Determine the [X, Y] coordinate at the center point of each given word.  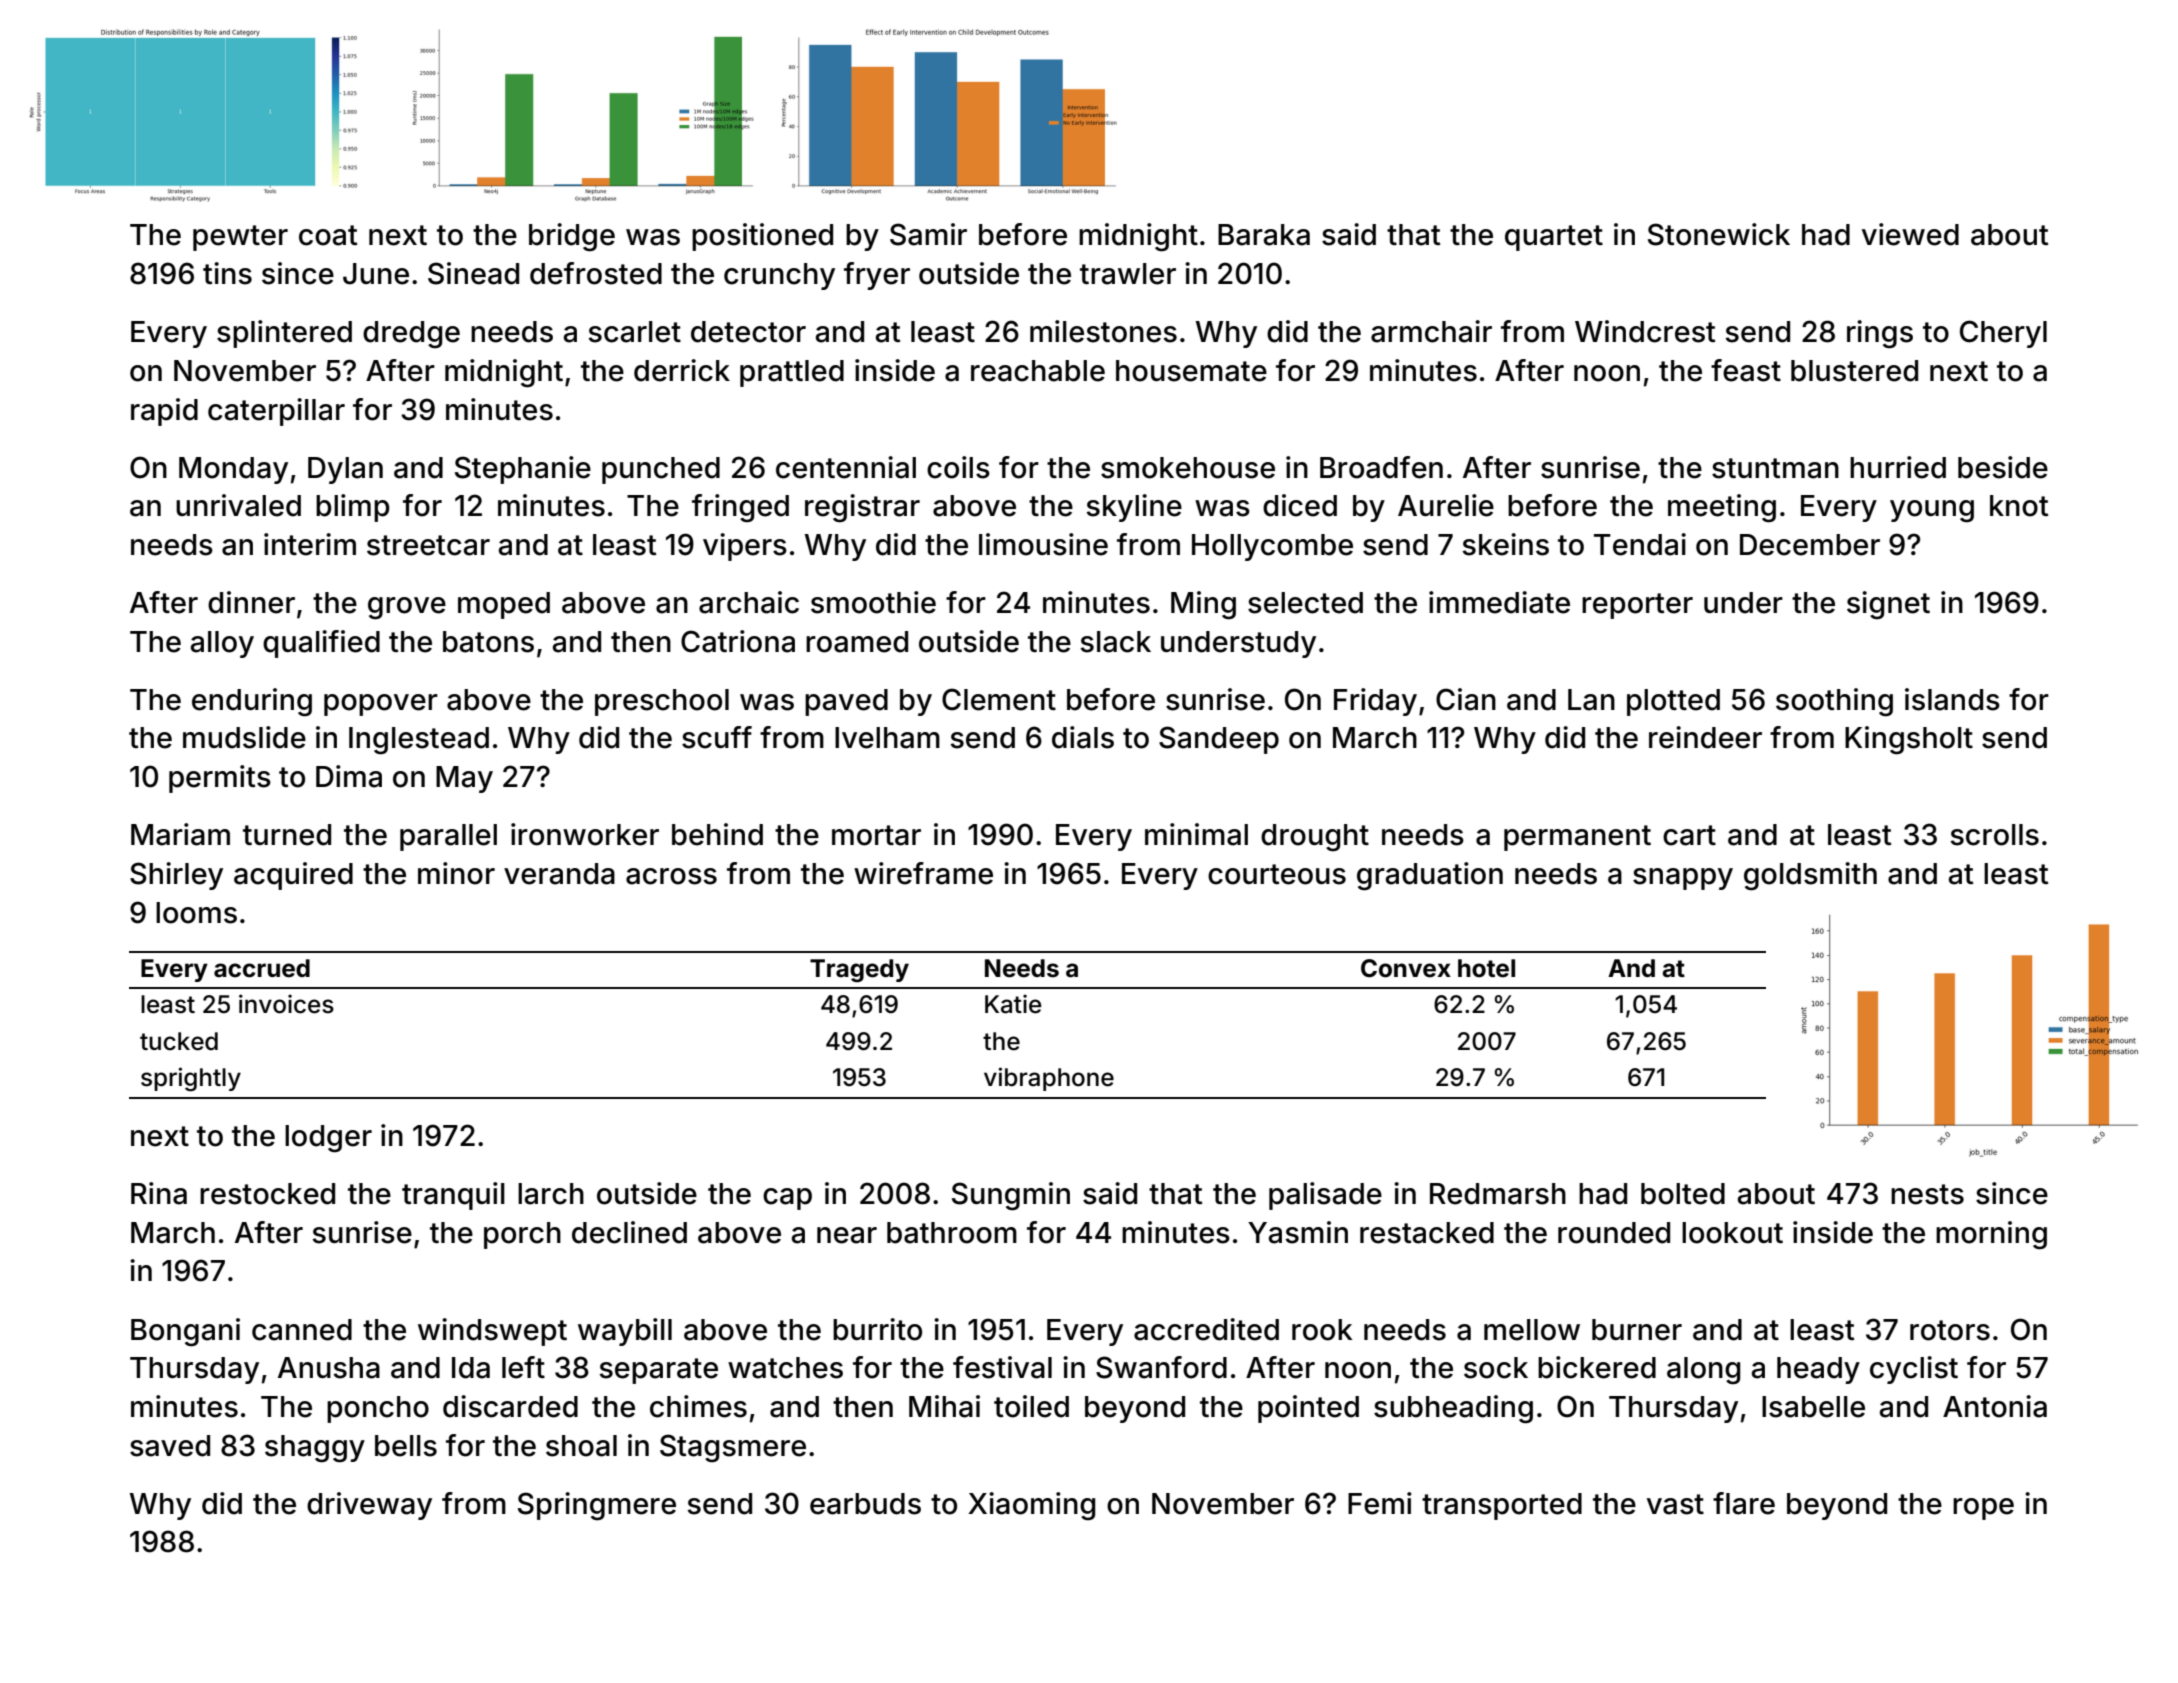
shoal [581, 1446]
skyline [1134, 508]
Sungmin [1011, 1196]
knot [2019, 506]
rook [1322, 1330]
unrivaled [238, 505]
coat [328, 235]
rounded [1614, 1233]
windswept [492, 1332]
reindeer [1705, 737]
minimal [1196, 834]
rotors [1950, 1330]
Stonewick [1719, 234]
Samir [928, 234]
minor [456, 873]
